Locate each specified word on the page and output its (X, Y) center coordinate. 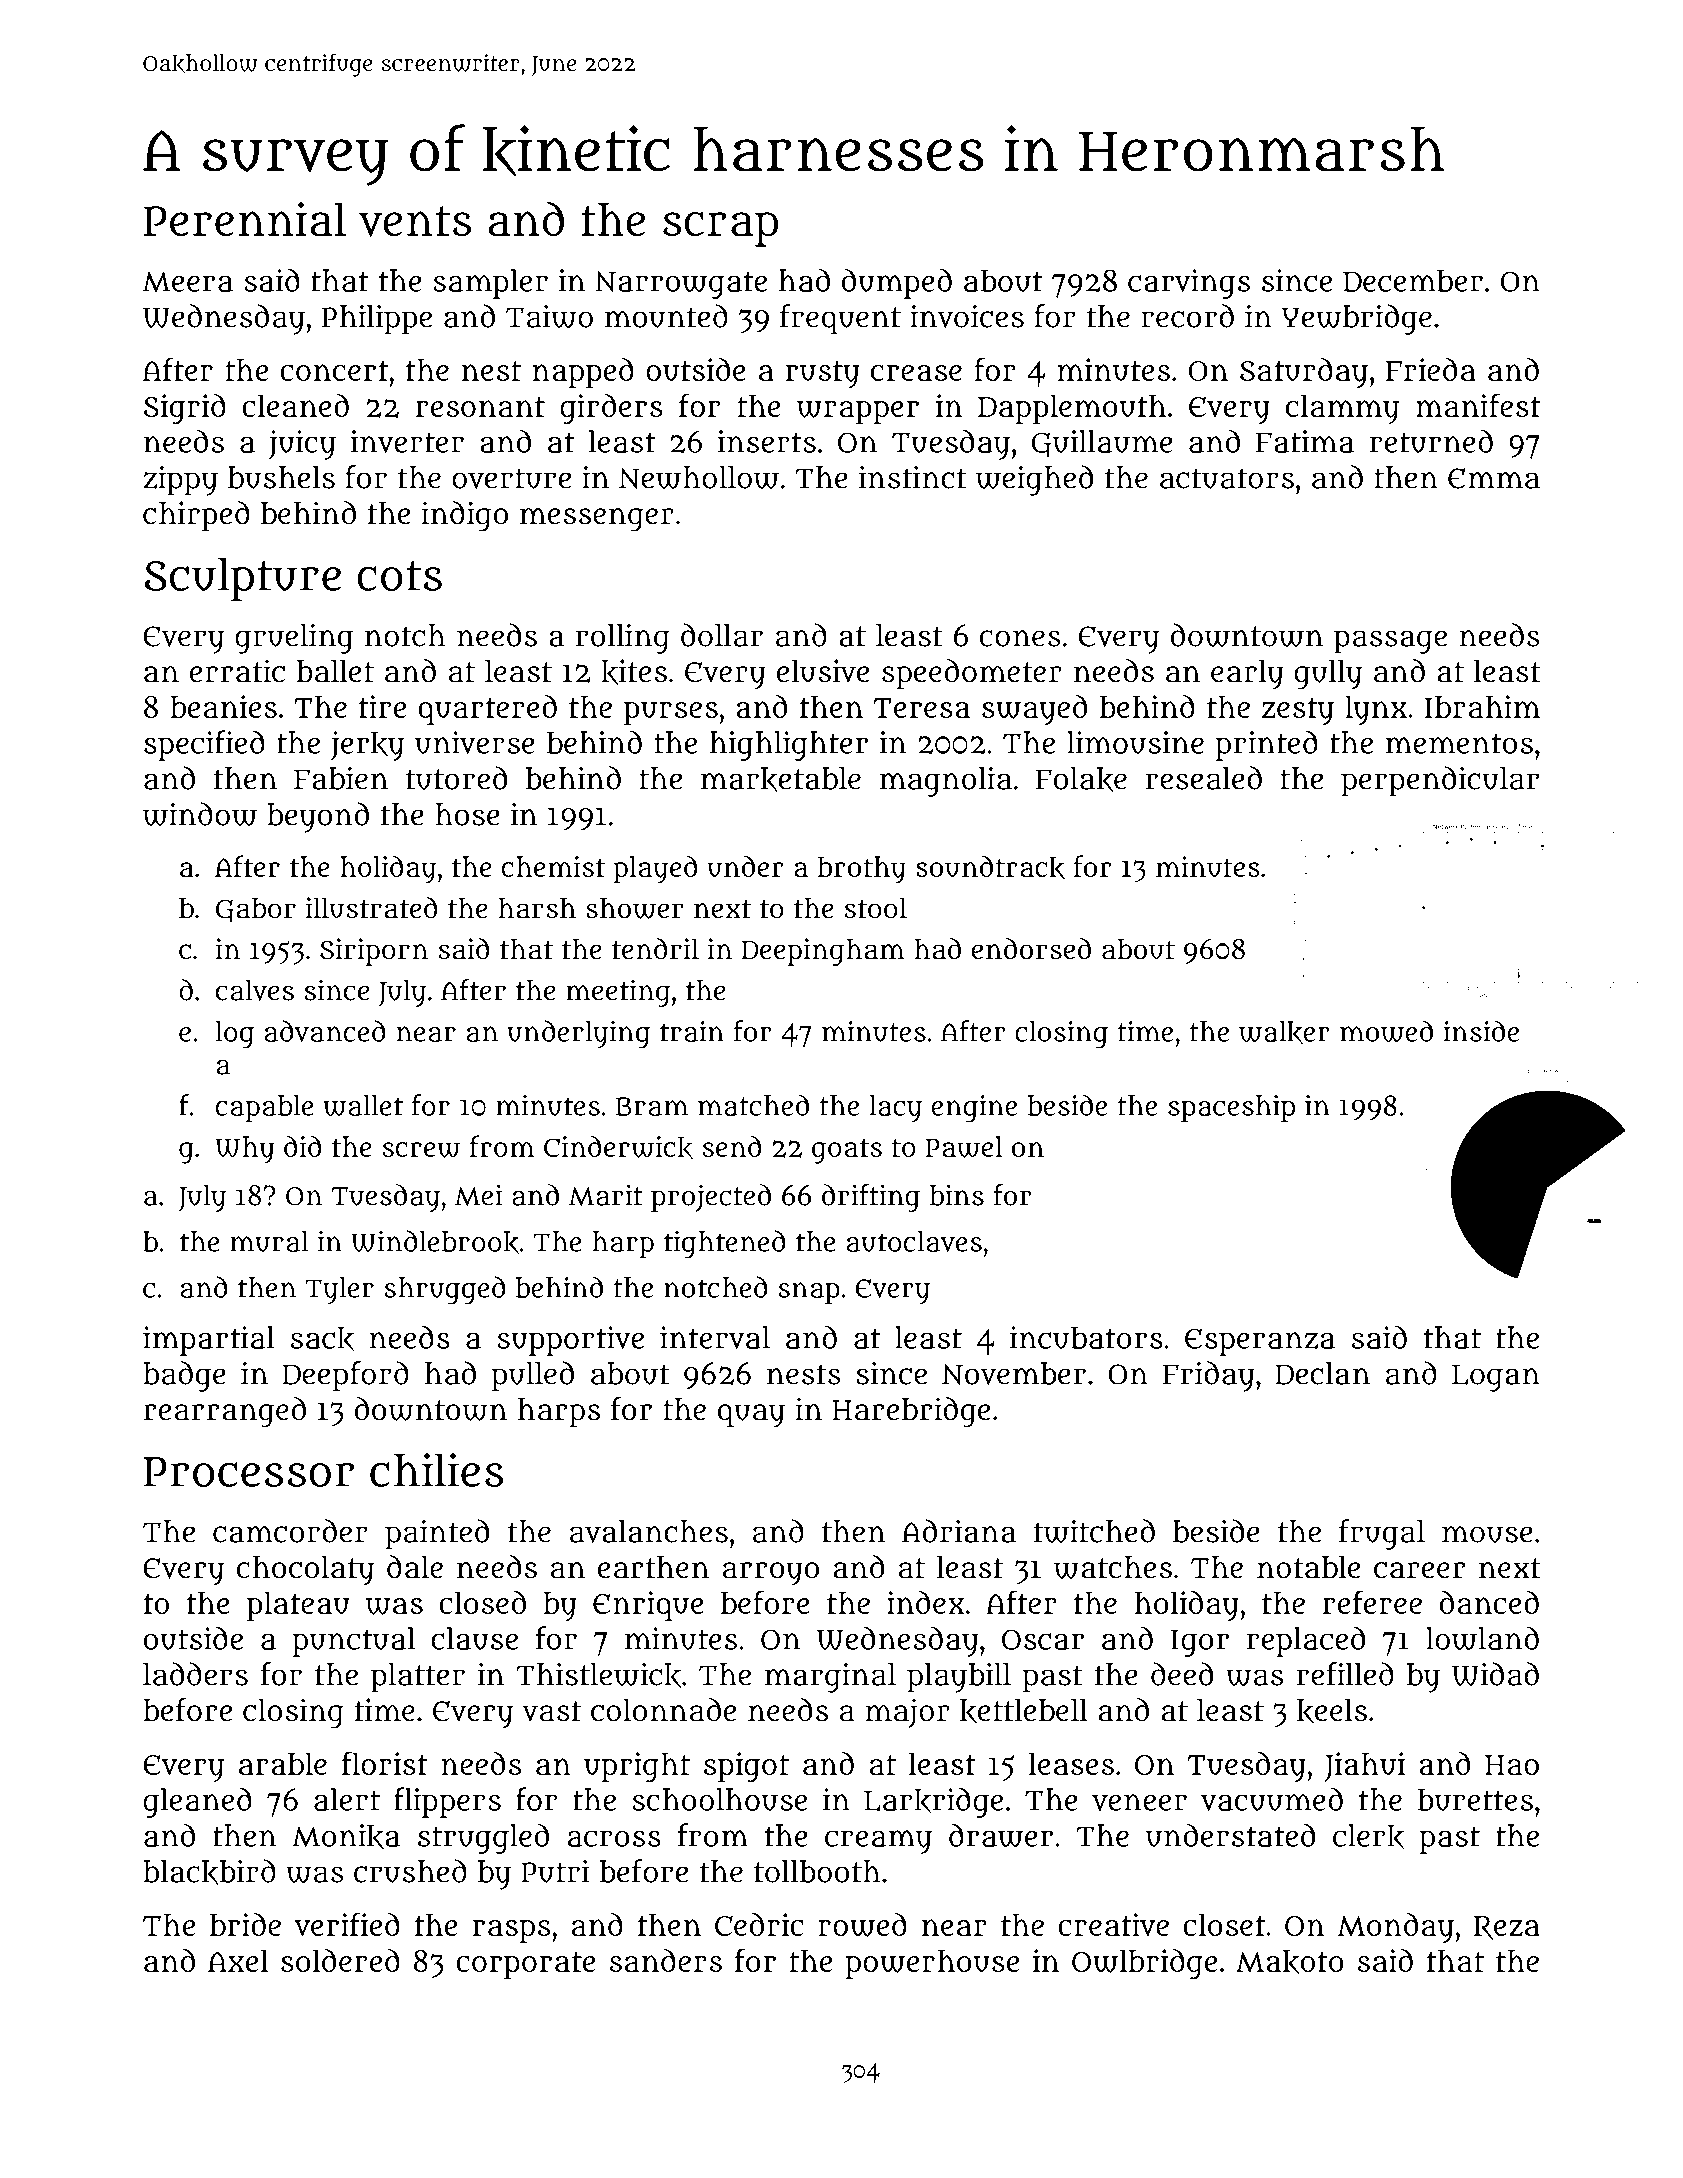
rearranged (225, 1412)
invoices (967, 316)
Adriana (959, 1531)
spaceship (1231, 1108)
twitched (1094, 1531)
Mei (478, 1195)
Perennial (245, 219)
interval (715, 1337)
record (1187, 316)
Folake (1081, 779)
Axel (238, 1960)
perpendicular (1440, 781)
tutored (456, 778)
